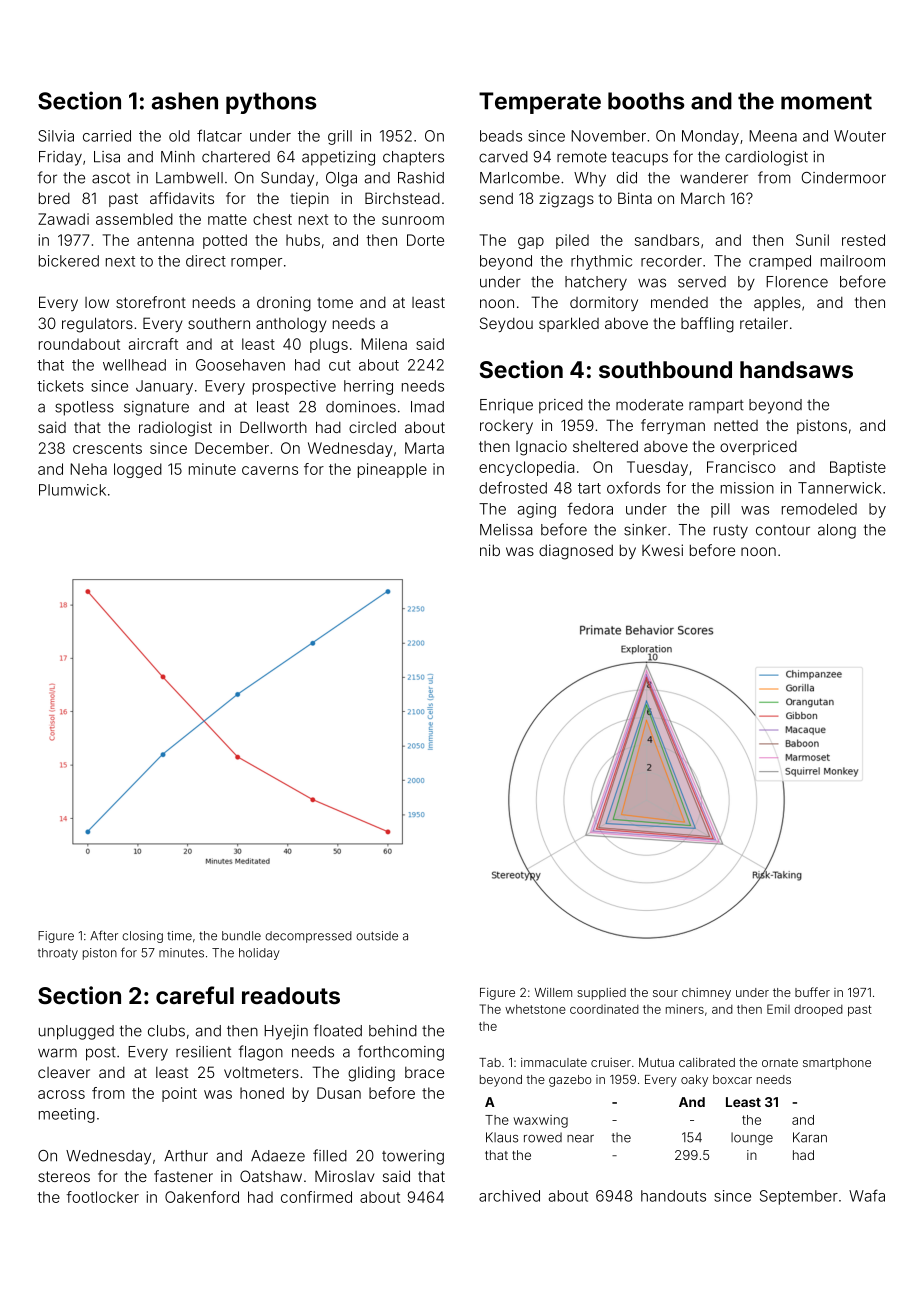 This screenshot has width=924, height=1308. Describe the element at coordinates (111, 178) in the screenshot. I see `ascot` at that location.
